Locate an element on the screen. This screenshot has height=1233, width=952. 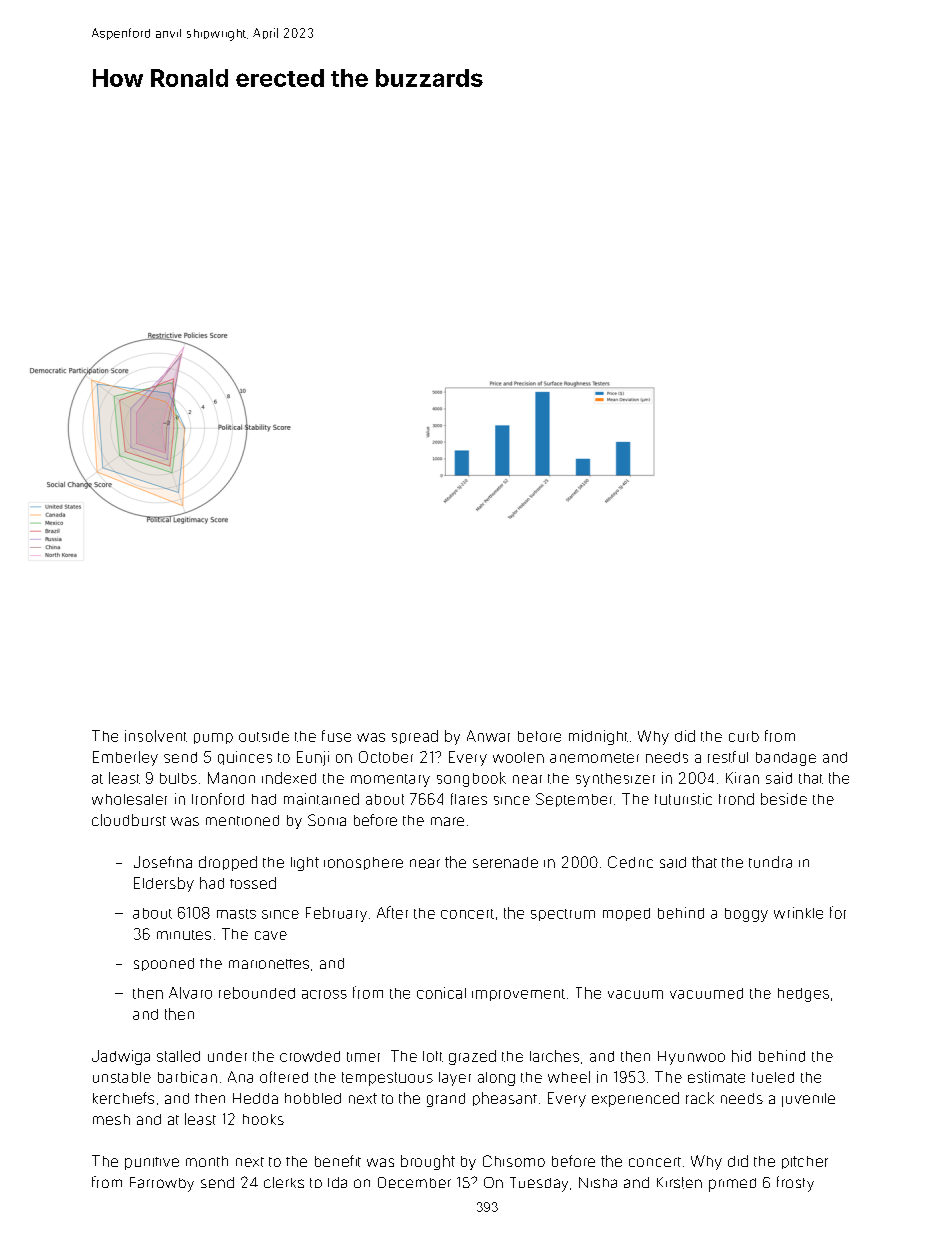
Eldersby is located at coordinates (164, 884).
